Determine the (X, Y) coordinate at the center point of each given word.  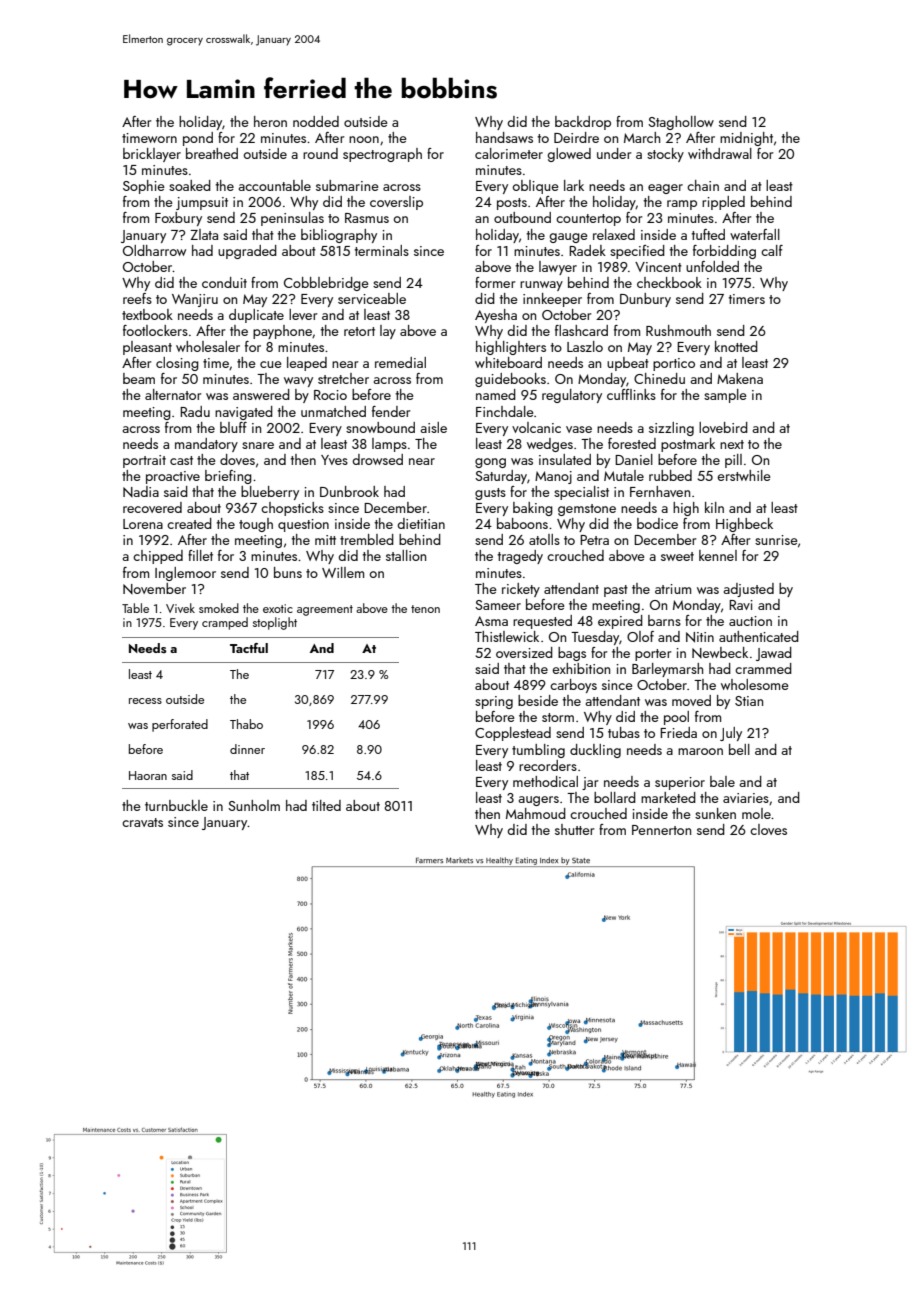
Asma (491, 621)
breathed (212, 153)
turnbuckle (176, 805)
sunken (715, 813)
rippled (723, 203)
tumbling (538, 751)
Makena (740, 378)
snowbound (380, 427)
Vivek (180, 608)
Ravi (741, 605)
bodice (657, 523)
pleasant (147, 348)
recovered (152, 507)
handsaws (504, 137)
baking (533, 509)
